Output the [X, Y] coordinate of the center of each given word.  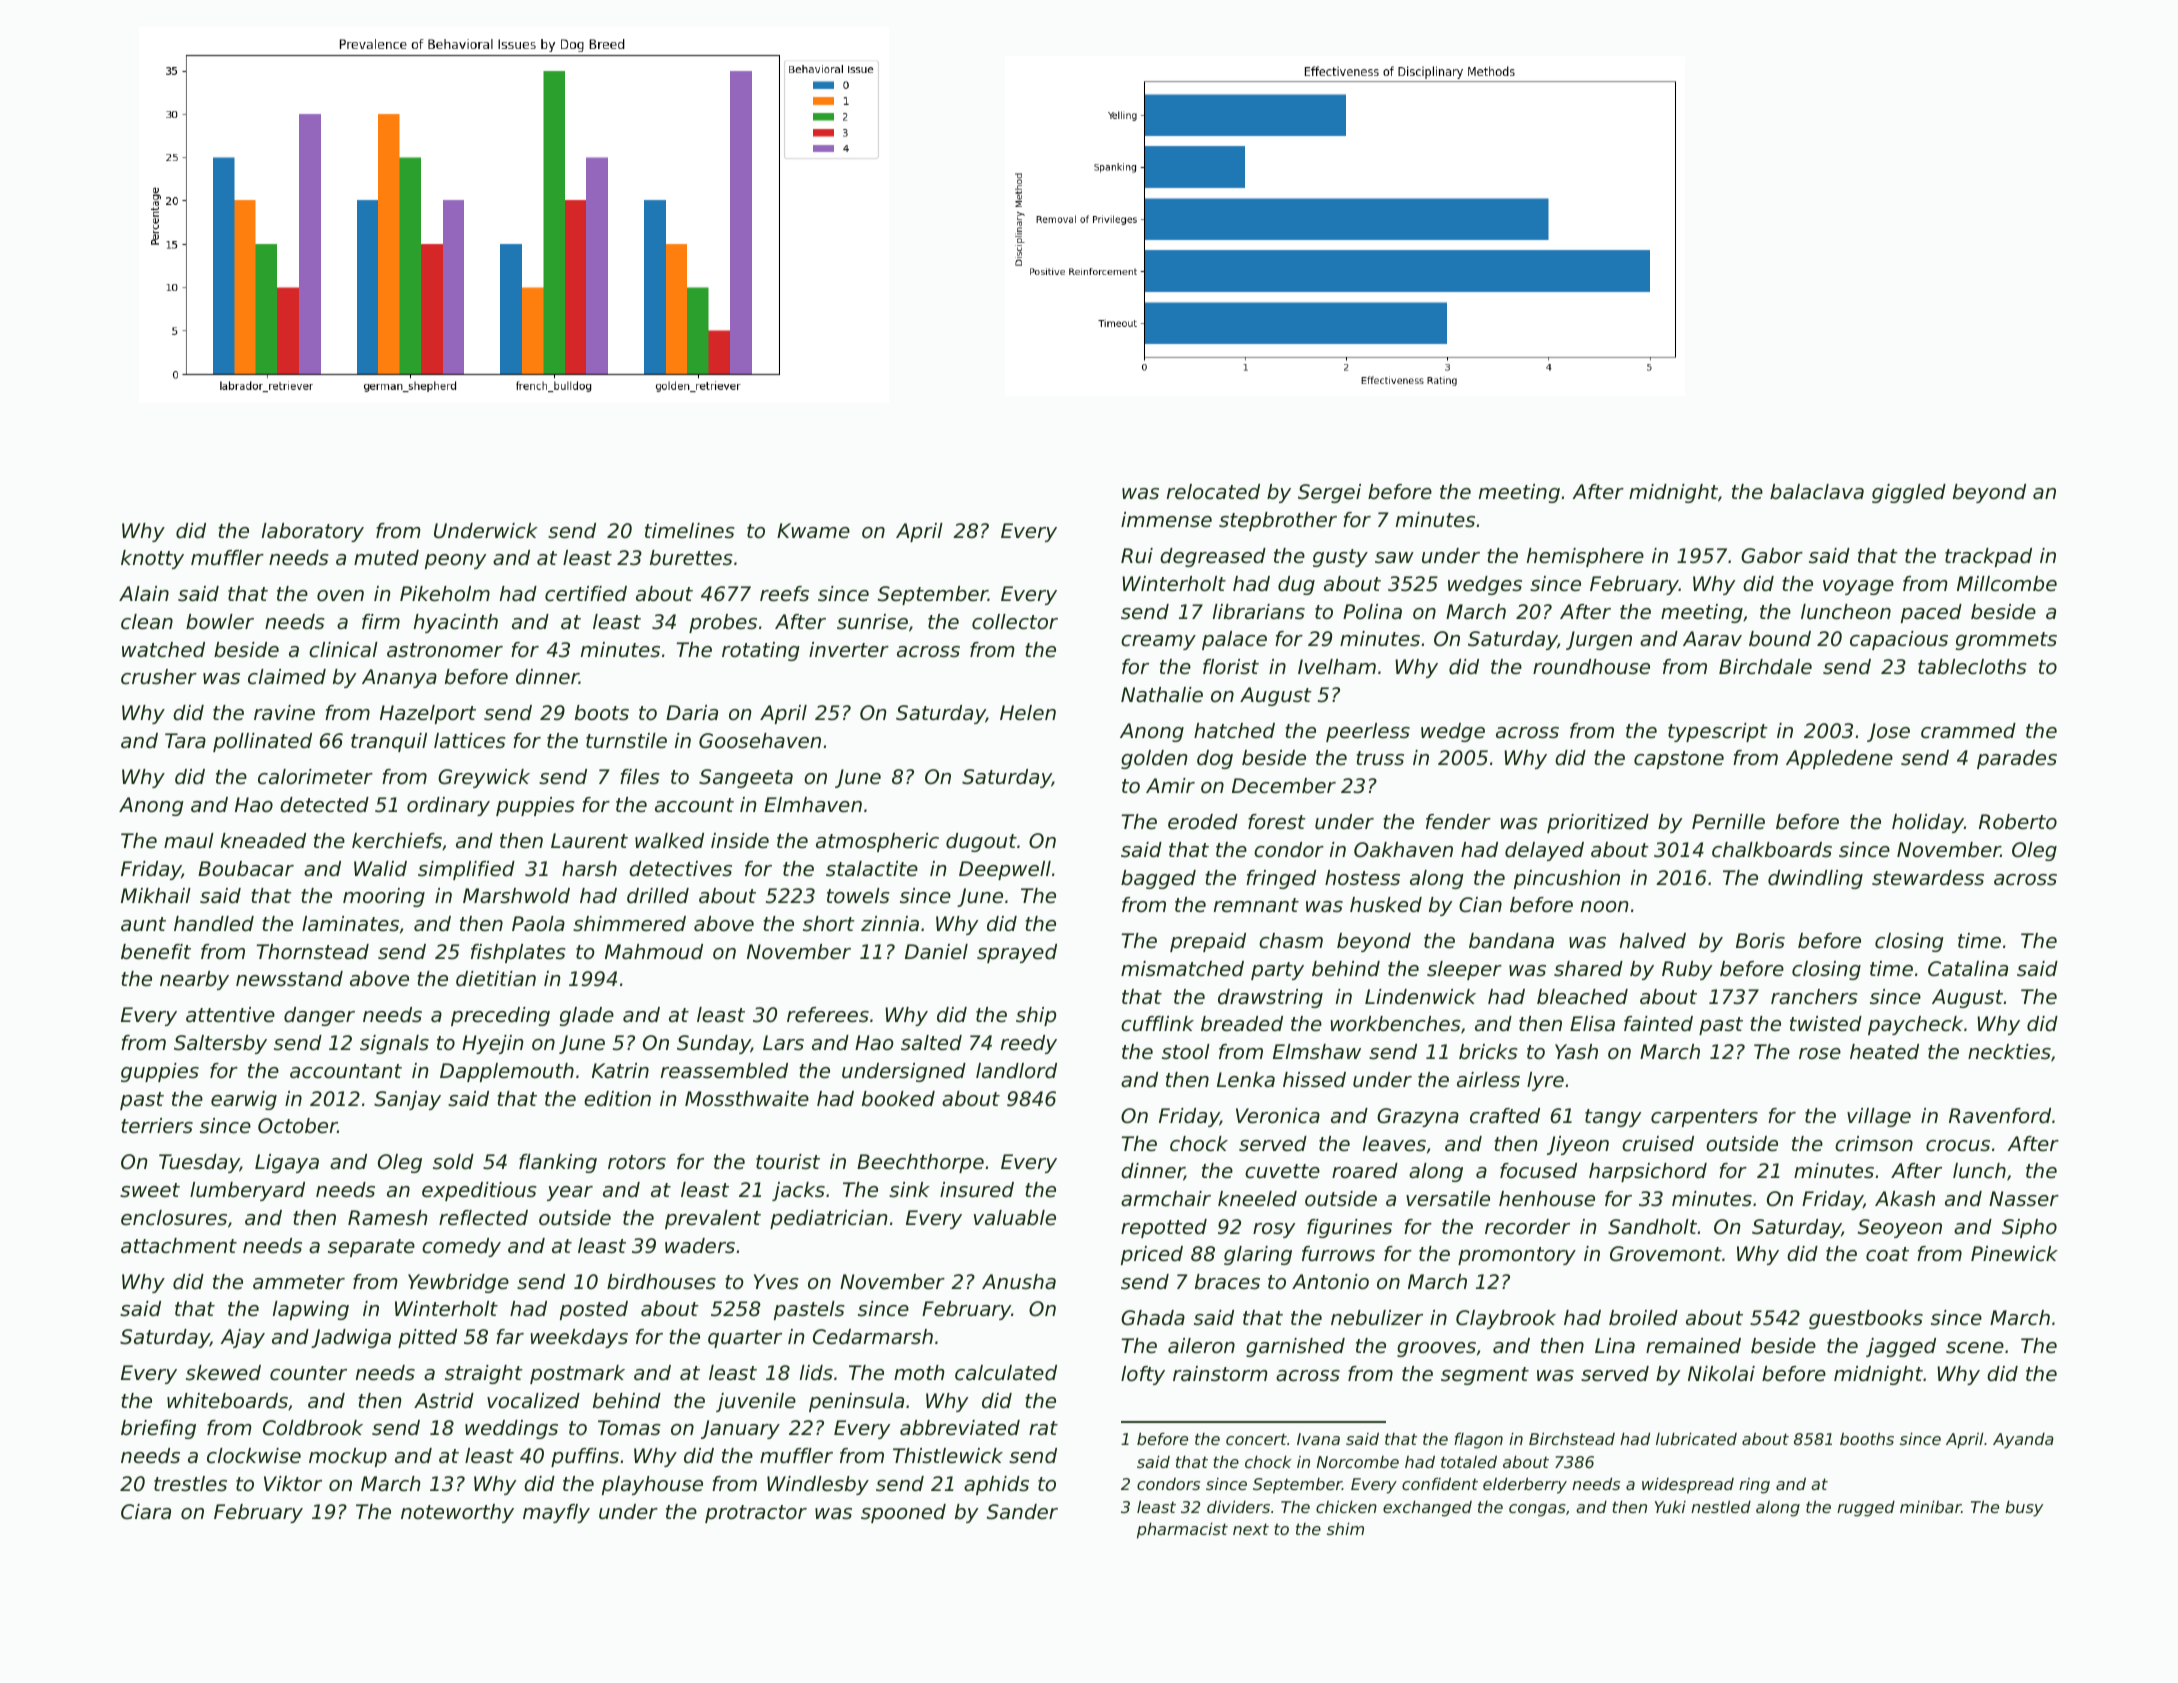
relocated [1213, 492]
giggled [1909, 493]
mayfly [556, 1513]
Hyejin [492, 1044]
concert [1256, 1439]
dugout [981, 842]
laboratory [313, 532]
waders [700, 1246]
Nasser [2024, 1199]
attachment [179, 1246]
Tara [185, 741]
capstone [1679, 760]
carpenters [1704, 1118]
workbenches [1396, 1024]
